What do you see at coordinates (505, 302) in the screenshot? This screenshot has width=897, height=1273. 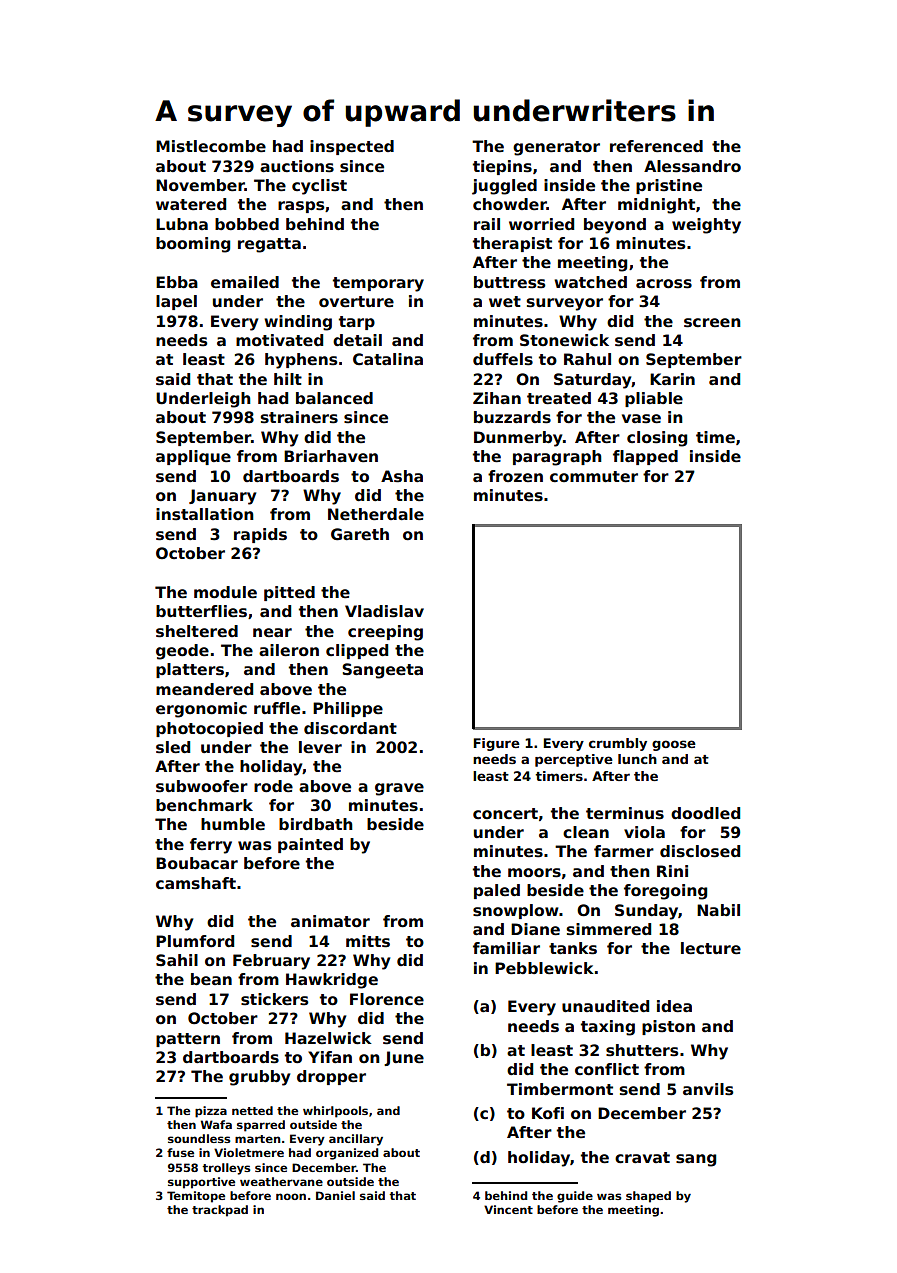 I see `wet` at bounding box center [505, 302].
